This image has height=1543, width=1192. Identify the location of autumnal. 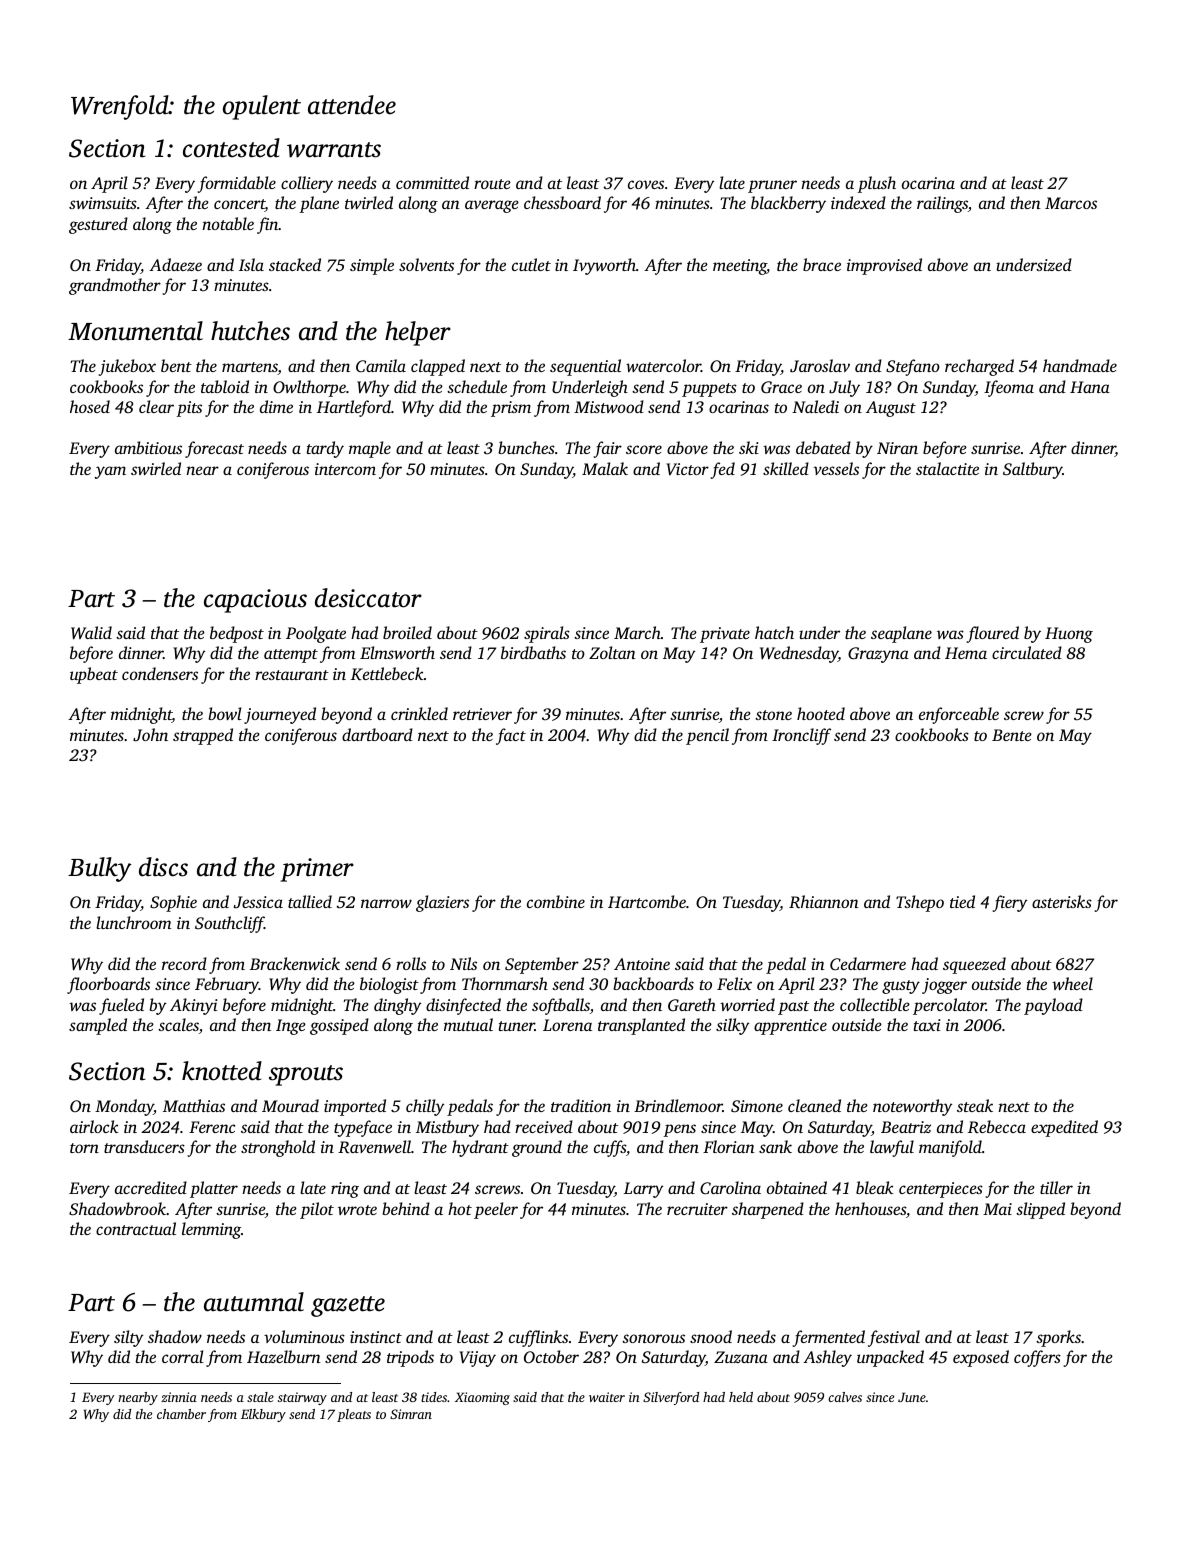
(254, 1302).
